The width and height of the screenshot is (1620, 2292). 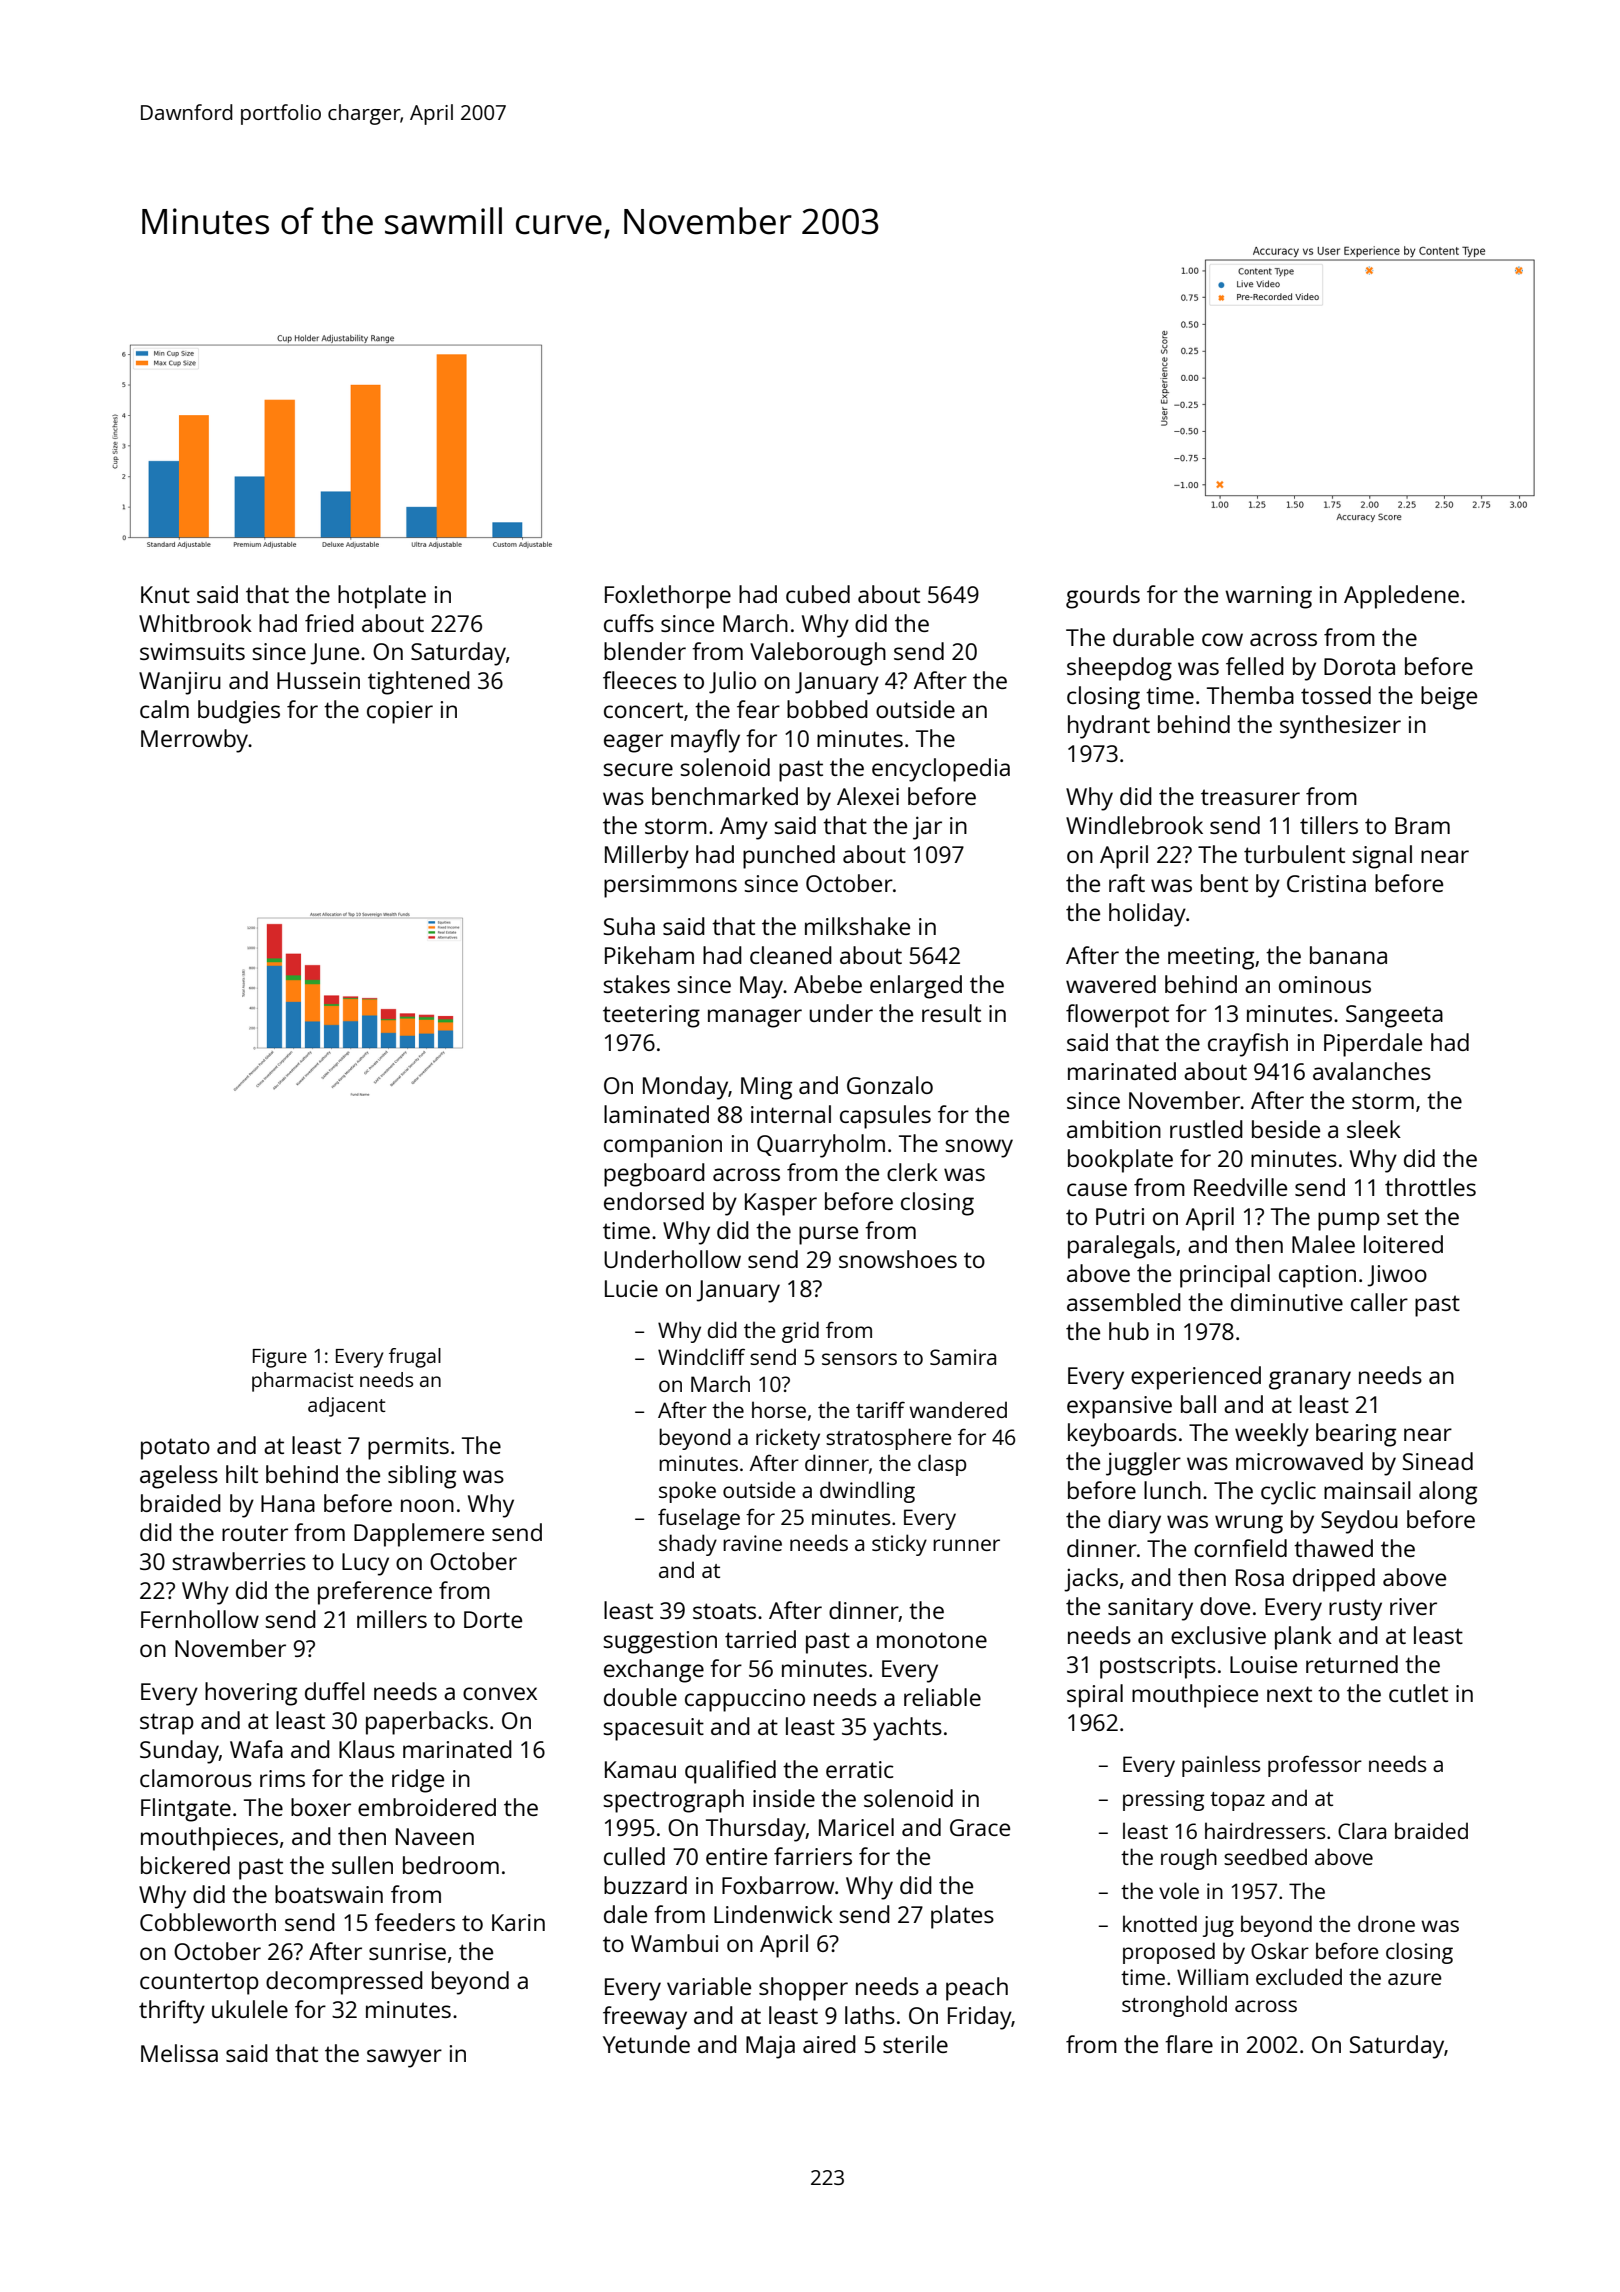 I want to click on Melissa, so click(x=179, y=2053).
